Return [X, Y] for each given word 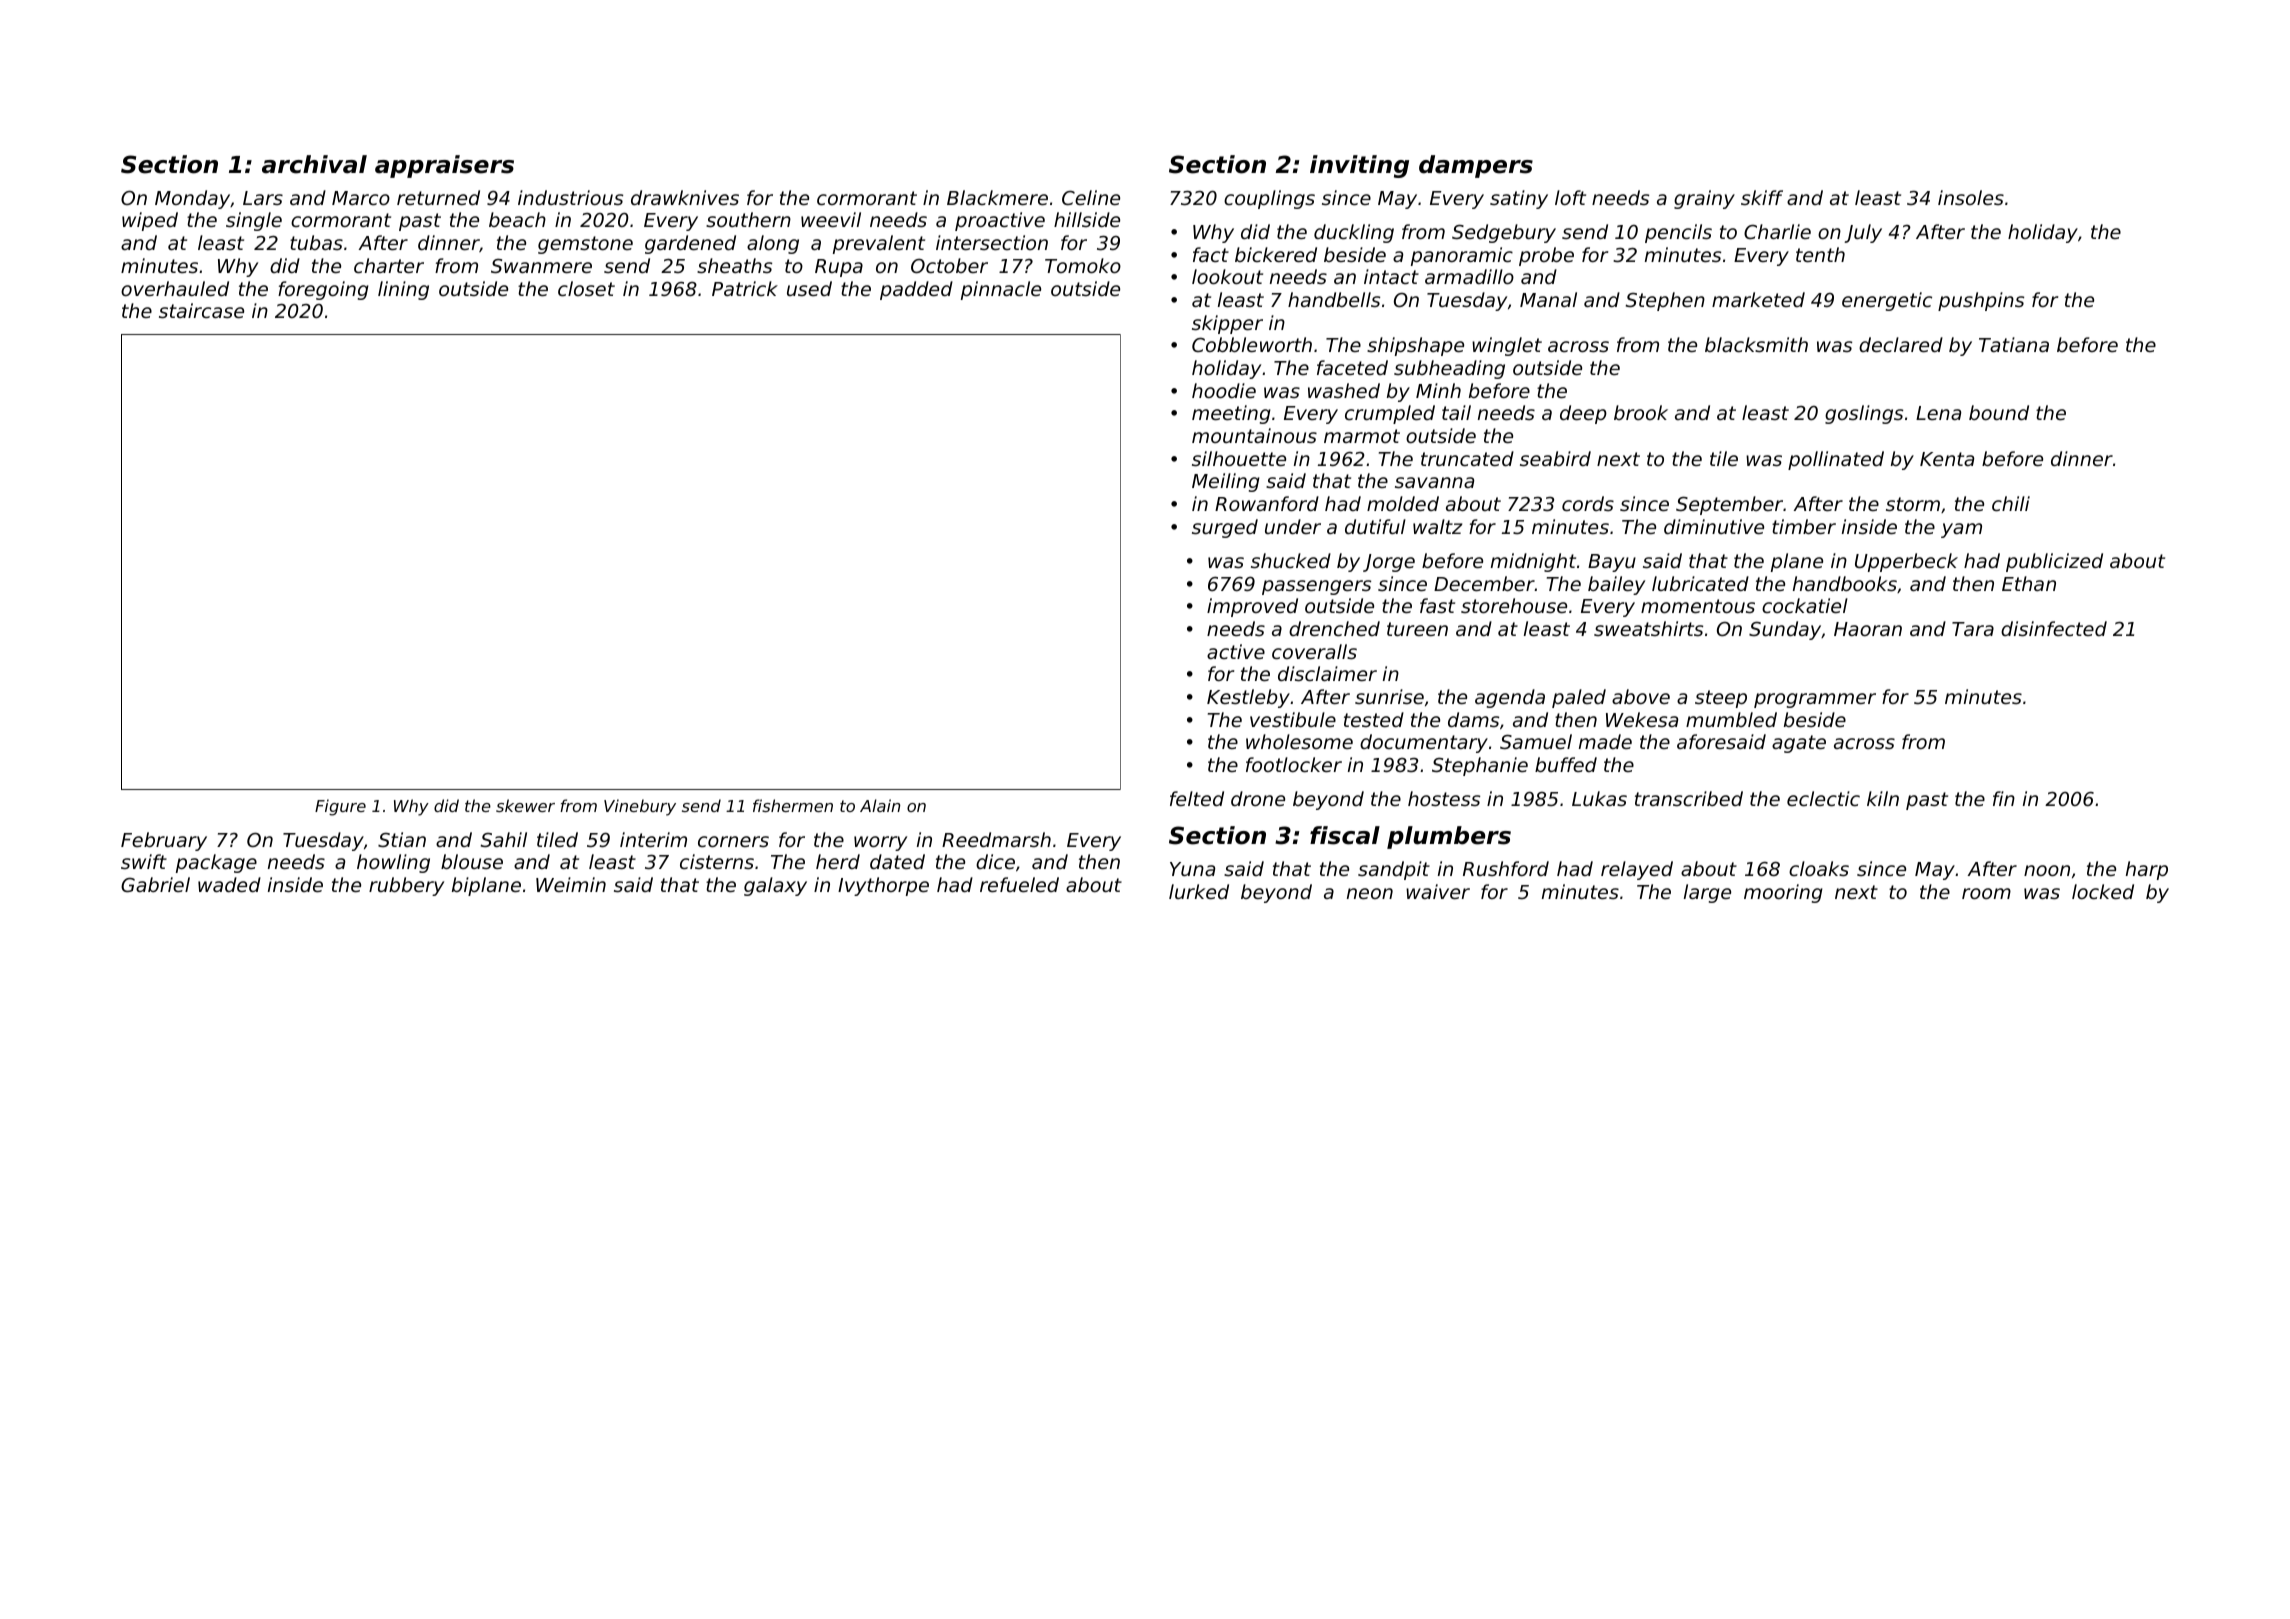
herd [838, 861]
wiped [150, 221]
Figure [340, 807]
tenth [1820, 254]
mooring [1783, 893]
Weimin [571, 884]
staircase [201, 310]
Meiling [1226, 482]
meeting [1231, 414]
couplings [1269, 199]
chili [2011, 503]
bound [1999, 412]
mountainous [1254, 435]
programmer [1815, 700]
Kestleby [1248, 698]
